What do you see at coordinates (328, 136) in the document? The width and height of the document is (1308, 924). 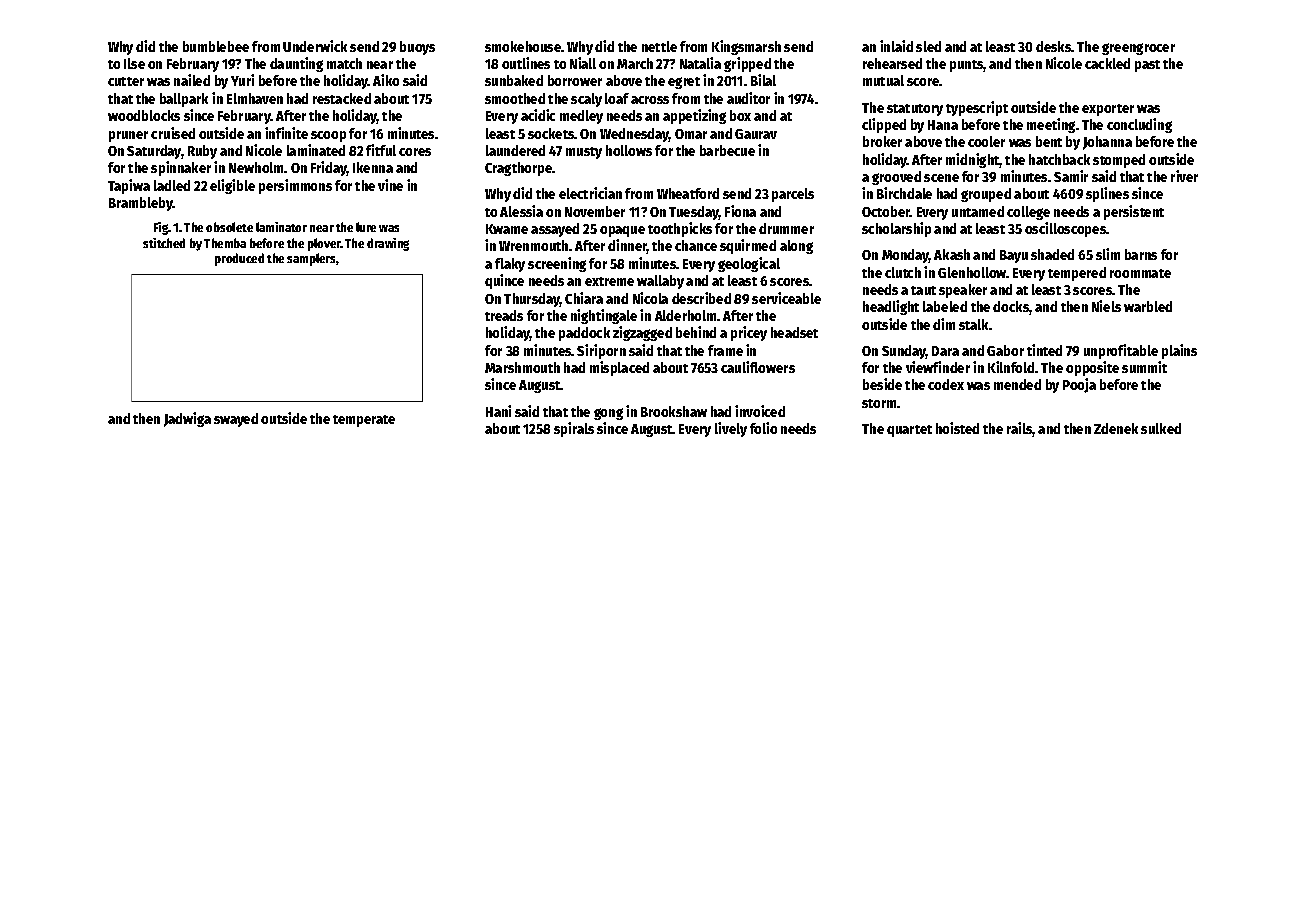 I see `scoop` at bounding box center [328, 136].
